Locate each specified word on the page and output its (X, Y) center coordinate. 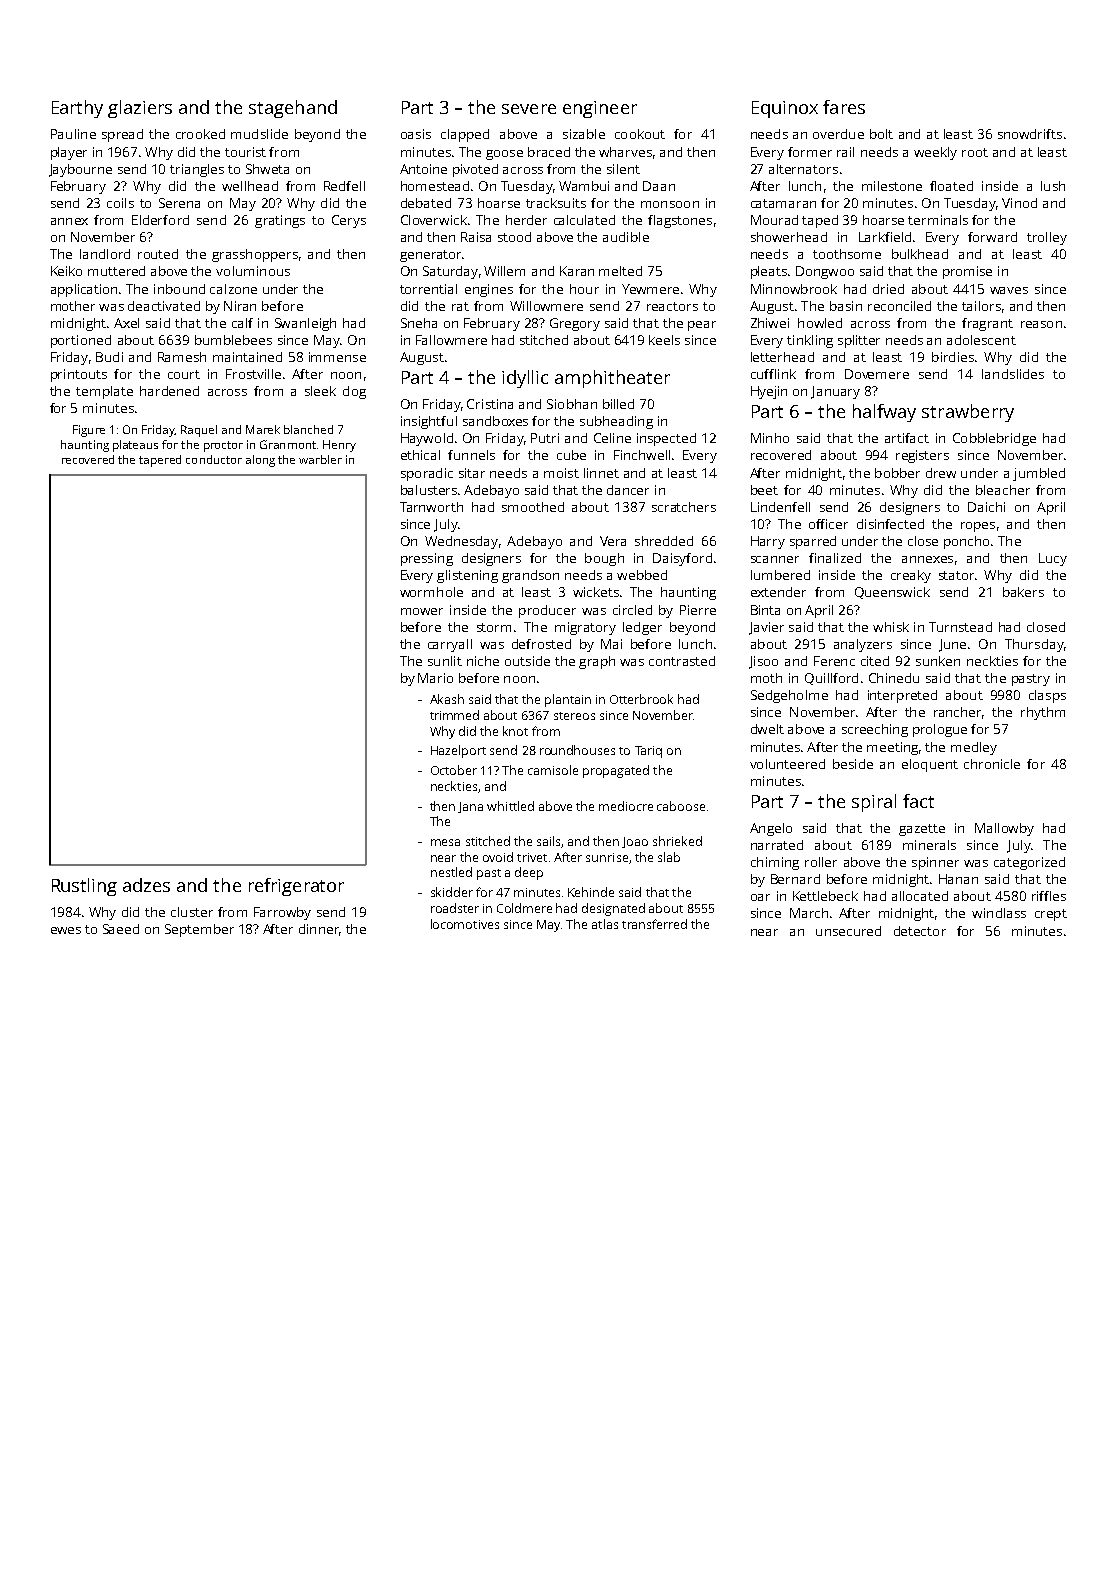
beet (764, 490)
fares (844, 107)
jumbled (1039, 474)
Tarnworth (431, 507)
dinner (319, 929)
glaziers (140, 109)
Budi (109, 357)
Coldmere (524, 908)
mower (422, 611)
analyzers (863, 645)
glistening (467, 576)
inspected (666, 439)
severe (529, 109)
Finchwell (642, 455)
